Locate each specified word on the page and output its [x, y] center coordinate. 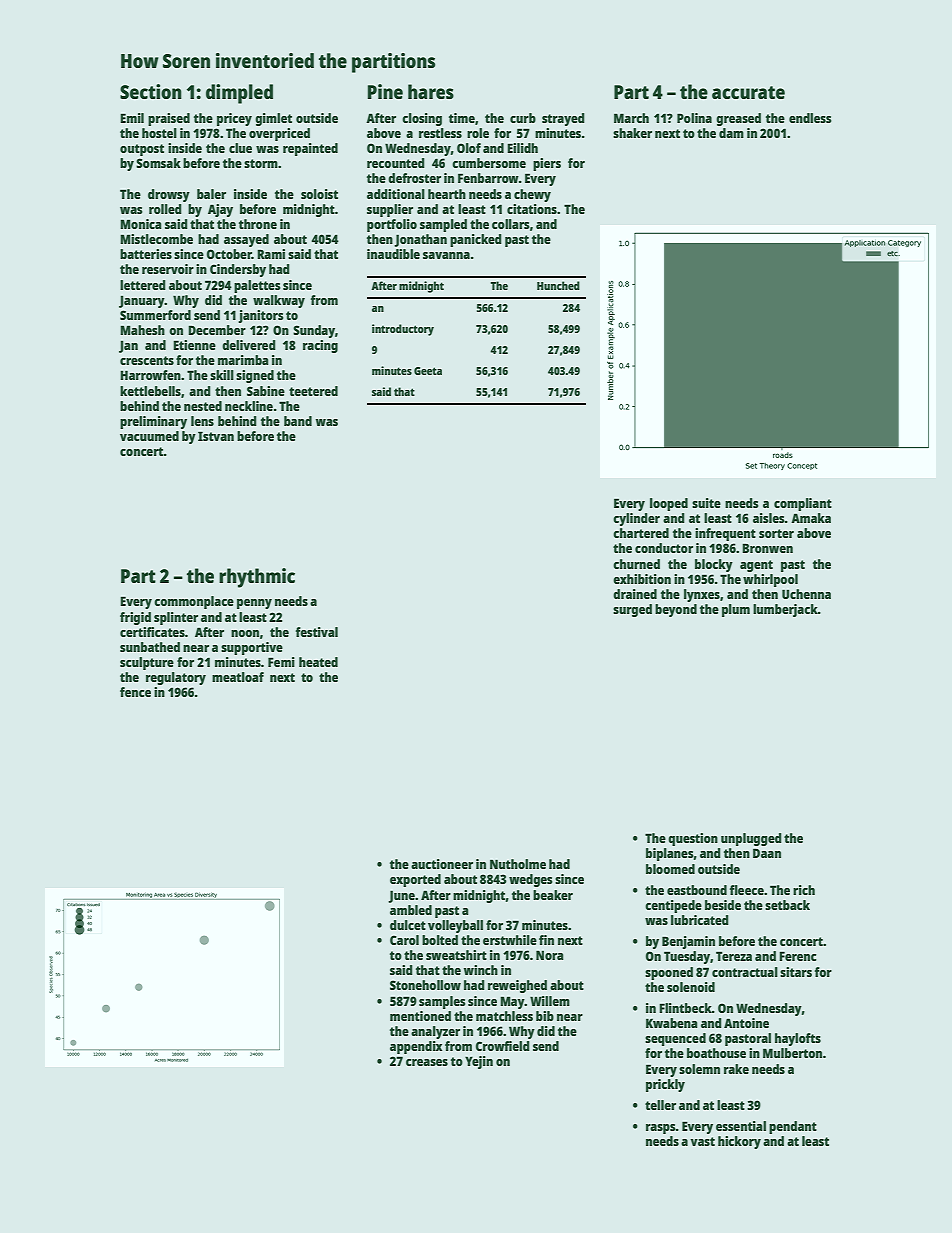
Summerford [155, 315]
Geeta [428, 371]
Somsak [158, 163]
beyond [676, 610]
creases [427, 1062]
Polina [694, 118]
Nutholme [518, 864]
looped [669, 504]
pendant [793, 1127]
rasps [661, 1129]
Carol [404, 940]
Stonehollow [425, 985]
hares [431, 91]
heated [318, 662]
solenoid [691, 987]
